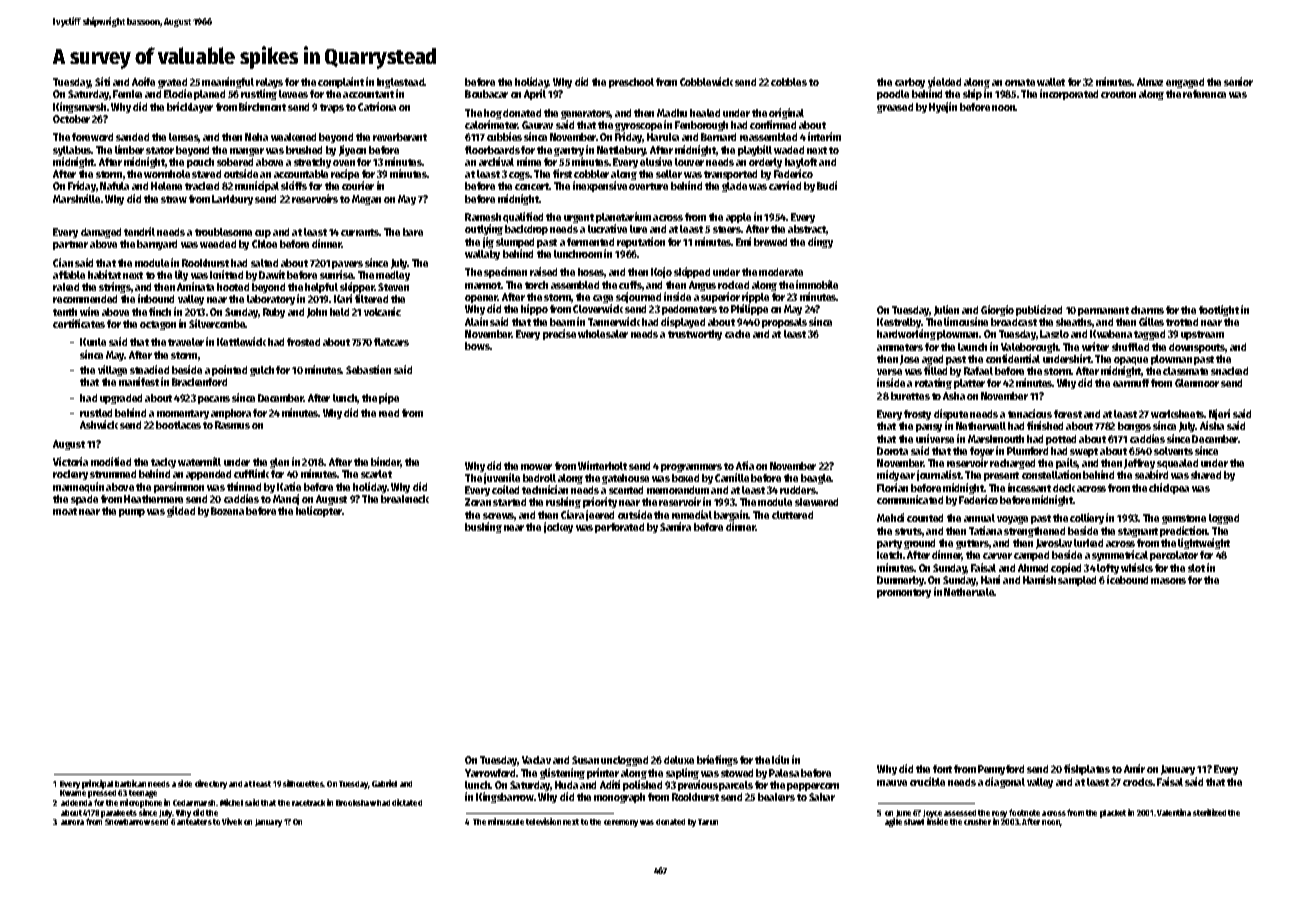 The height and width of the page is (924, 1308). Describe the element at coordinates (65, 511) in the page. I see `moat` at that location.
